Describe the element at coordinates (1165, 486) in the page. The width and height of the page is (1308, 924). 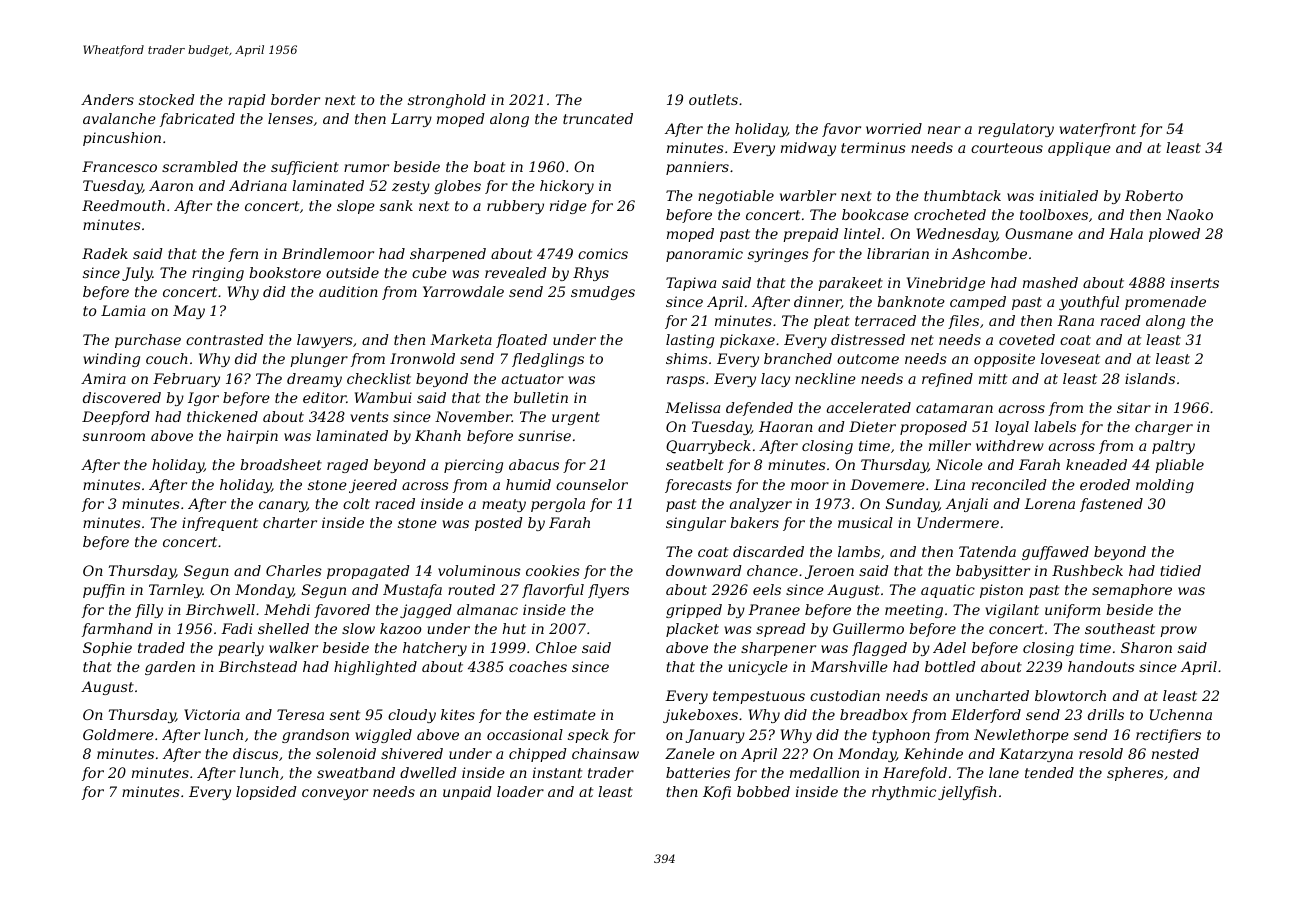
I see `molding` at that location.
